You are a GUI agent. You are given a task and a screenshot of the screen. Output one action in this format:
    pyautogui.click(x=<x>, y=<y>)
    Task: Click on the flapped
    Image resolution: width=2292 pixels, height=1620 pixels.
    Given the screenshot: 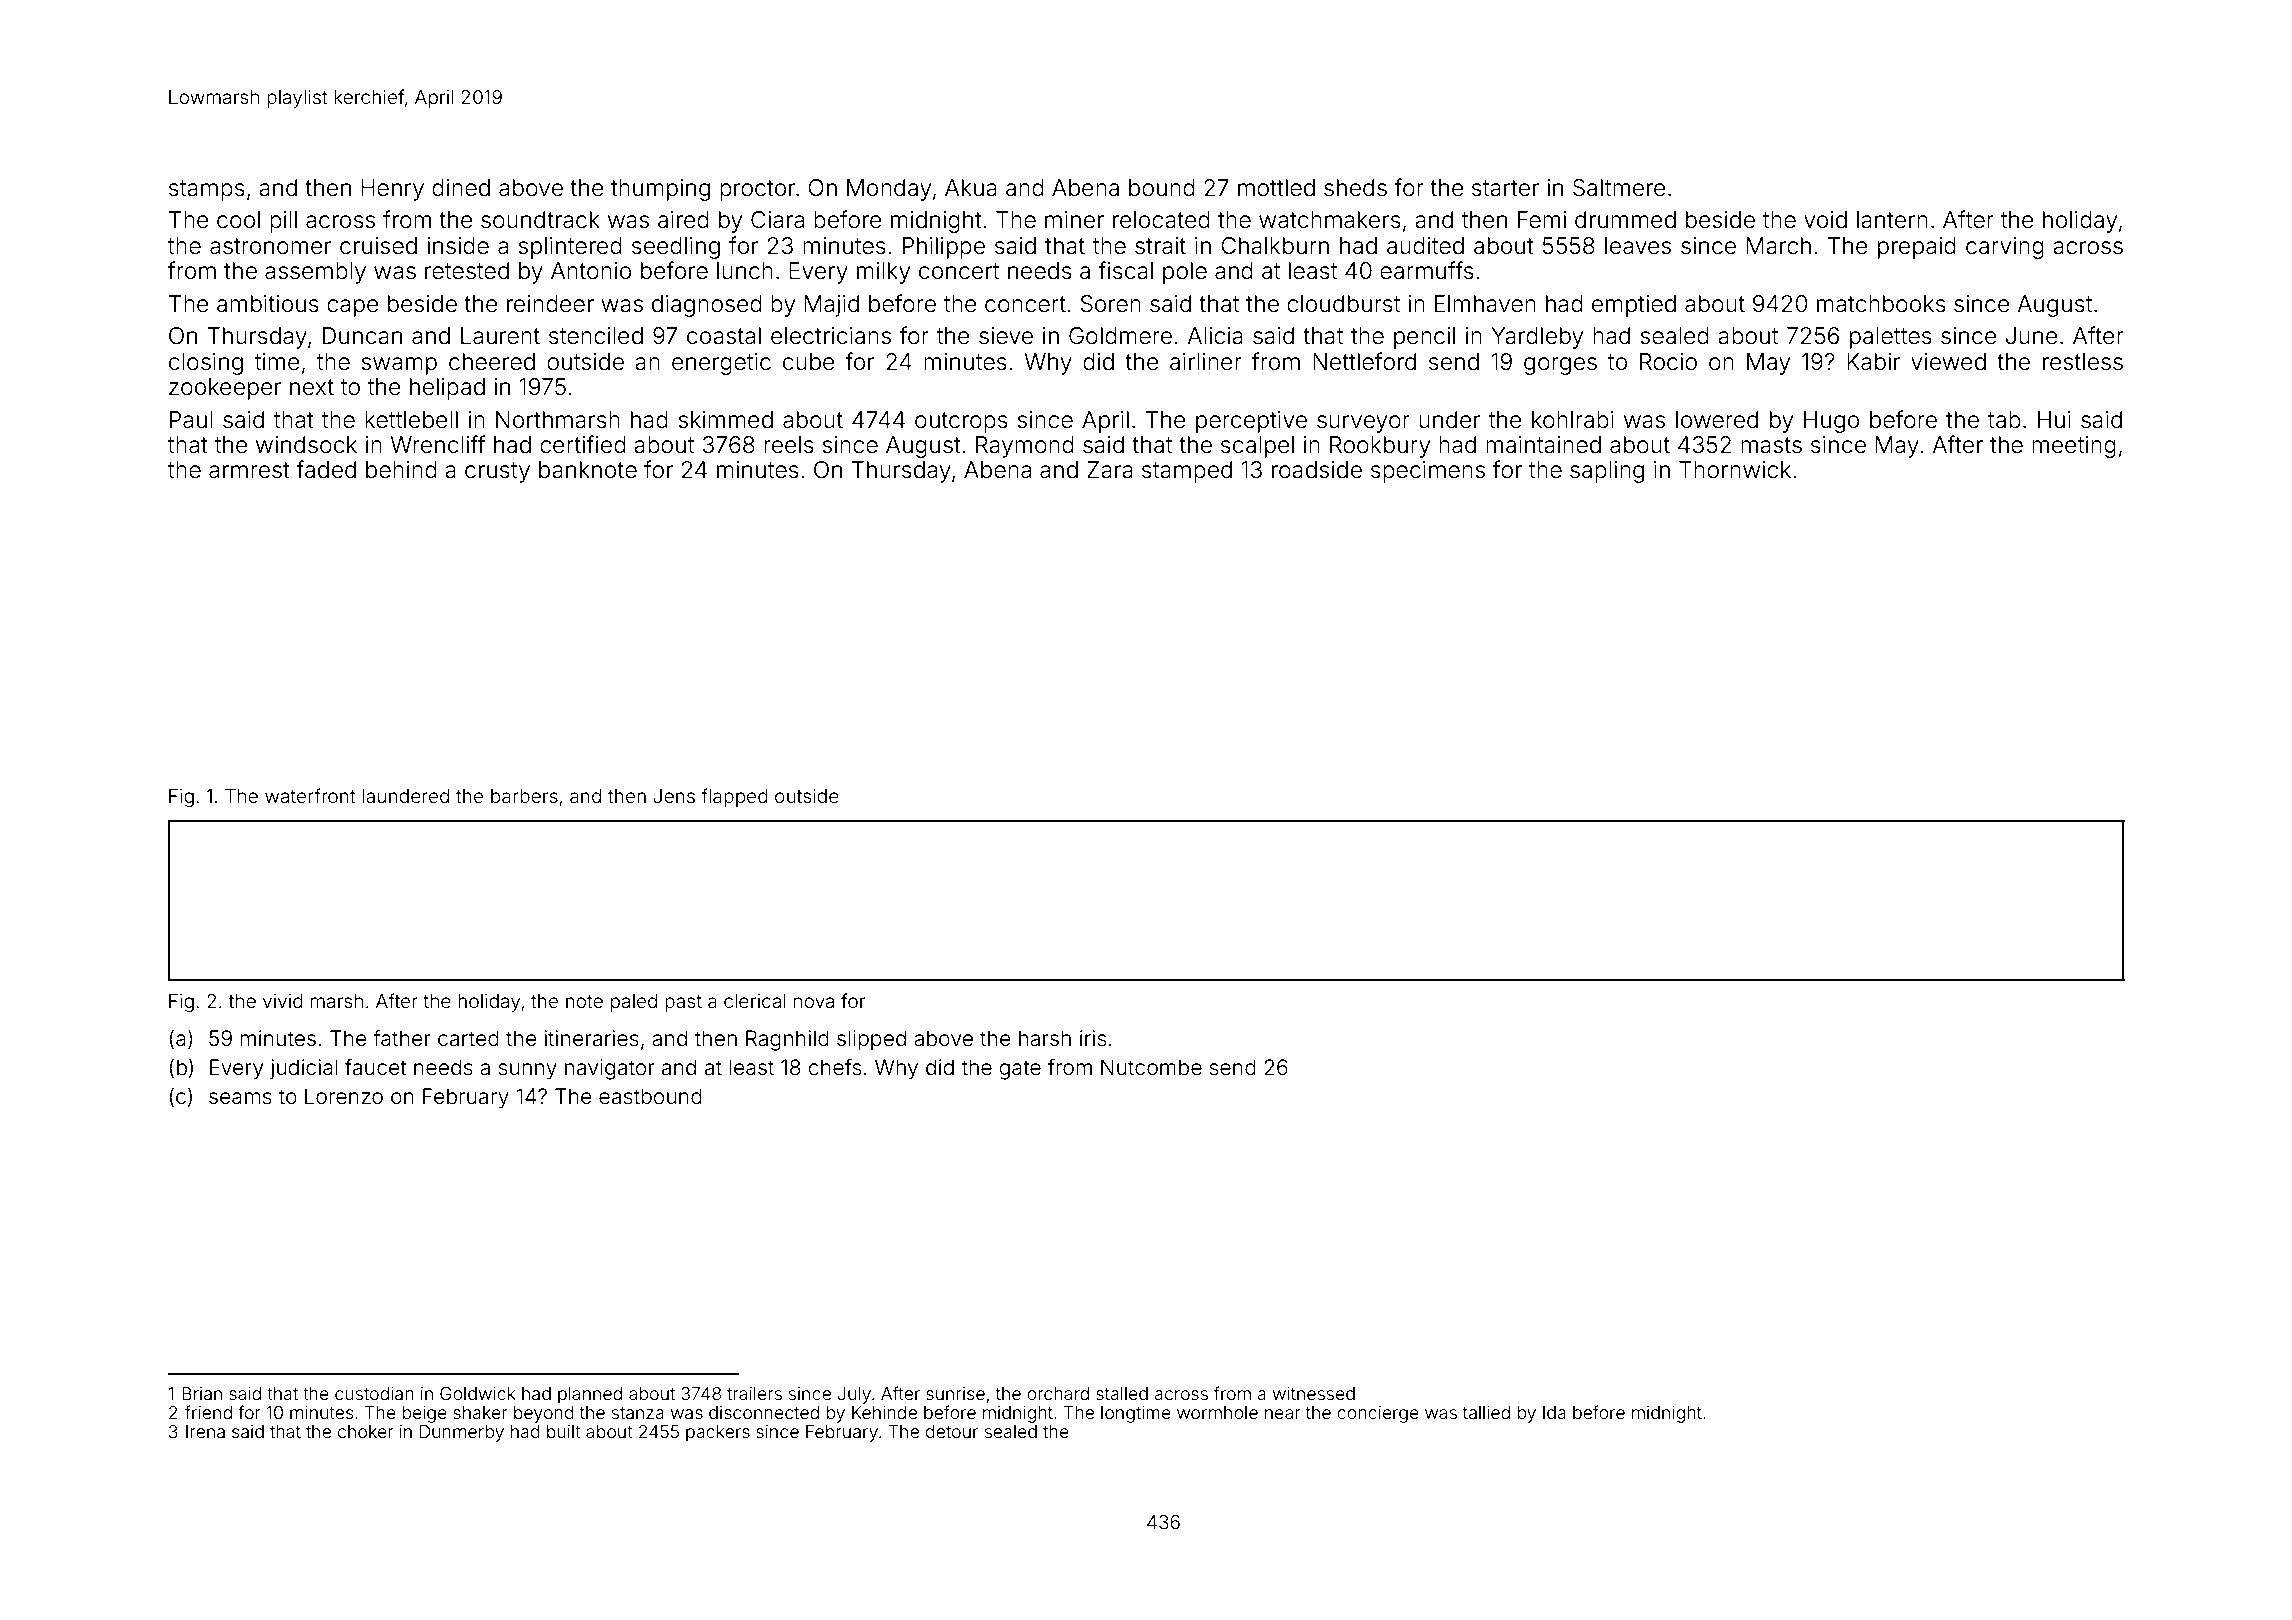 What is the action you would take?
    pyautogui.click(x=734, y=797)
